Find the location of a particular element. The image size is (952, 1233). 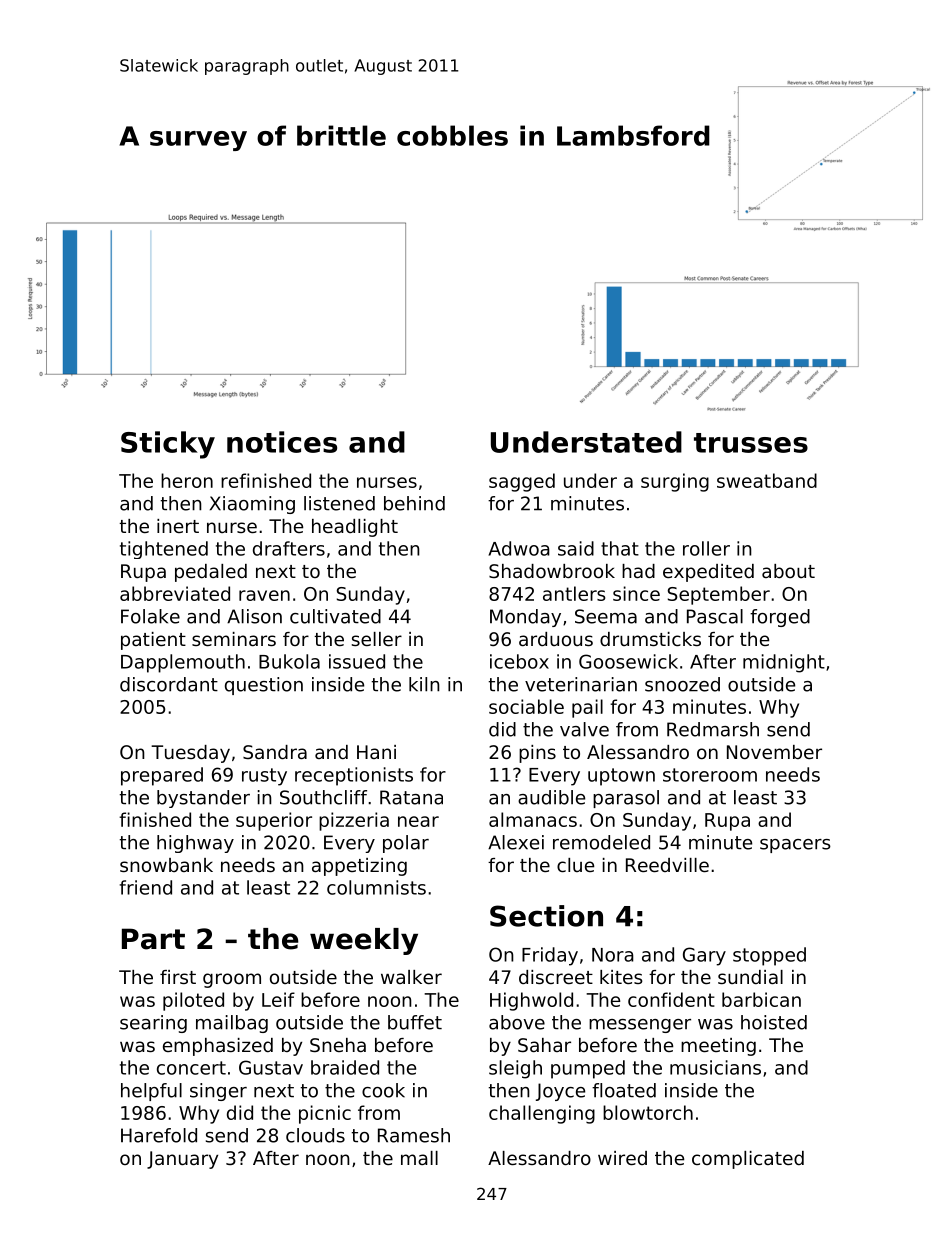

sagged is located at coordinates (522, 482).
